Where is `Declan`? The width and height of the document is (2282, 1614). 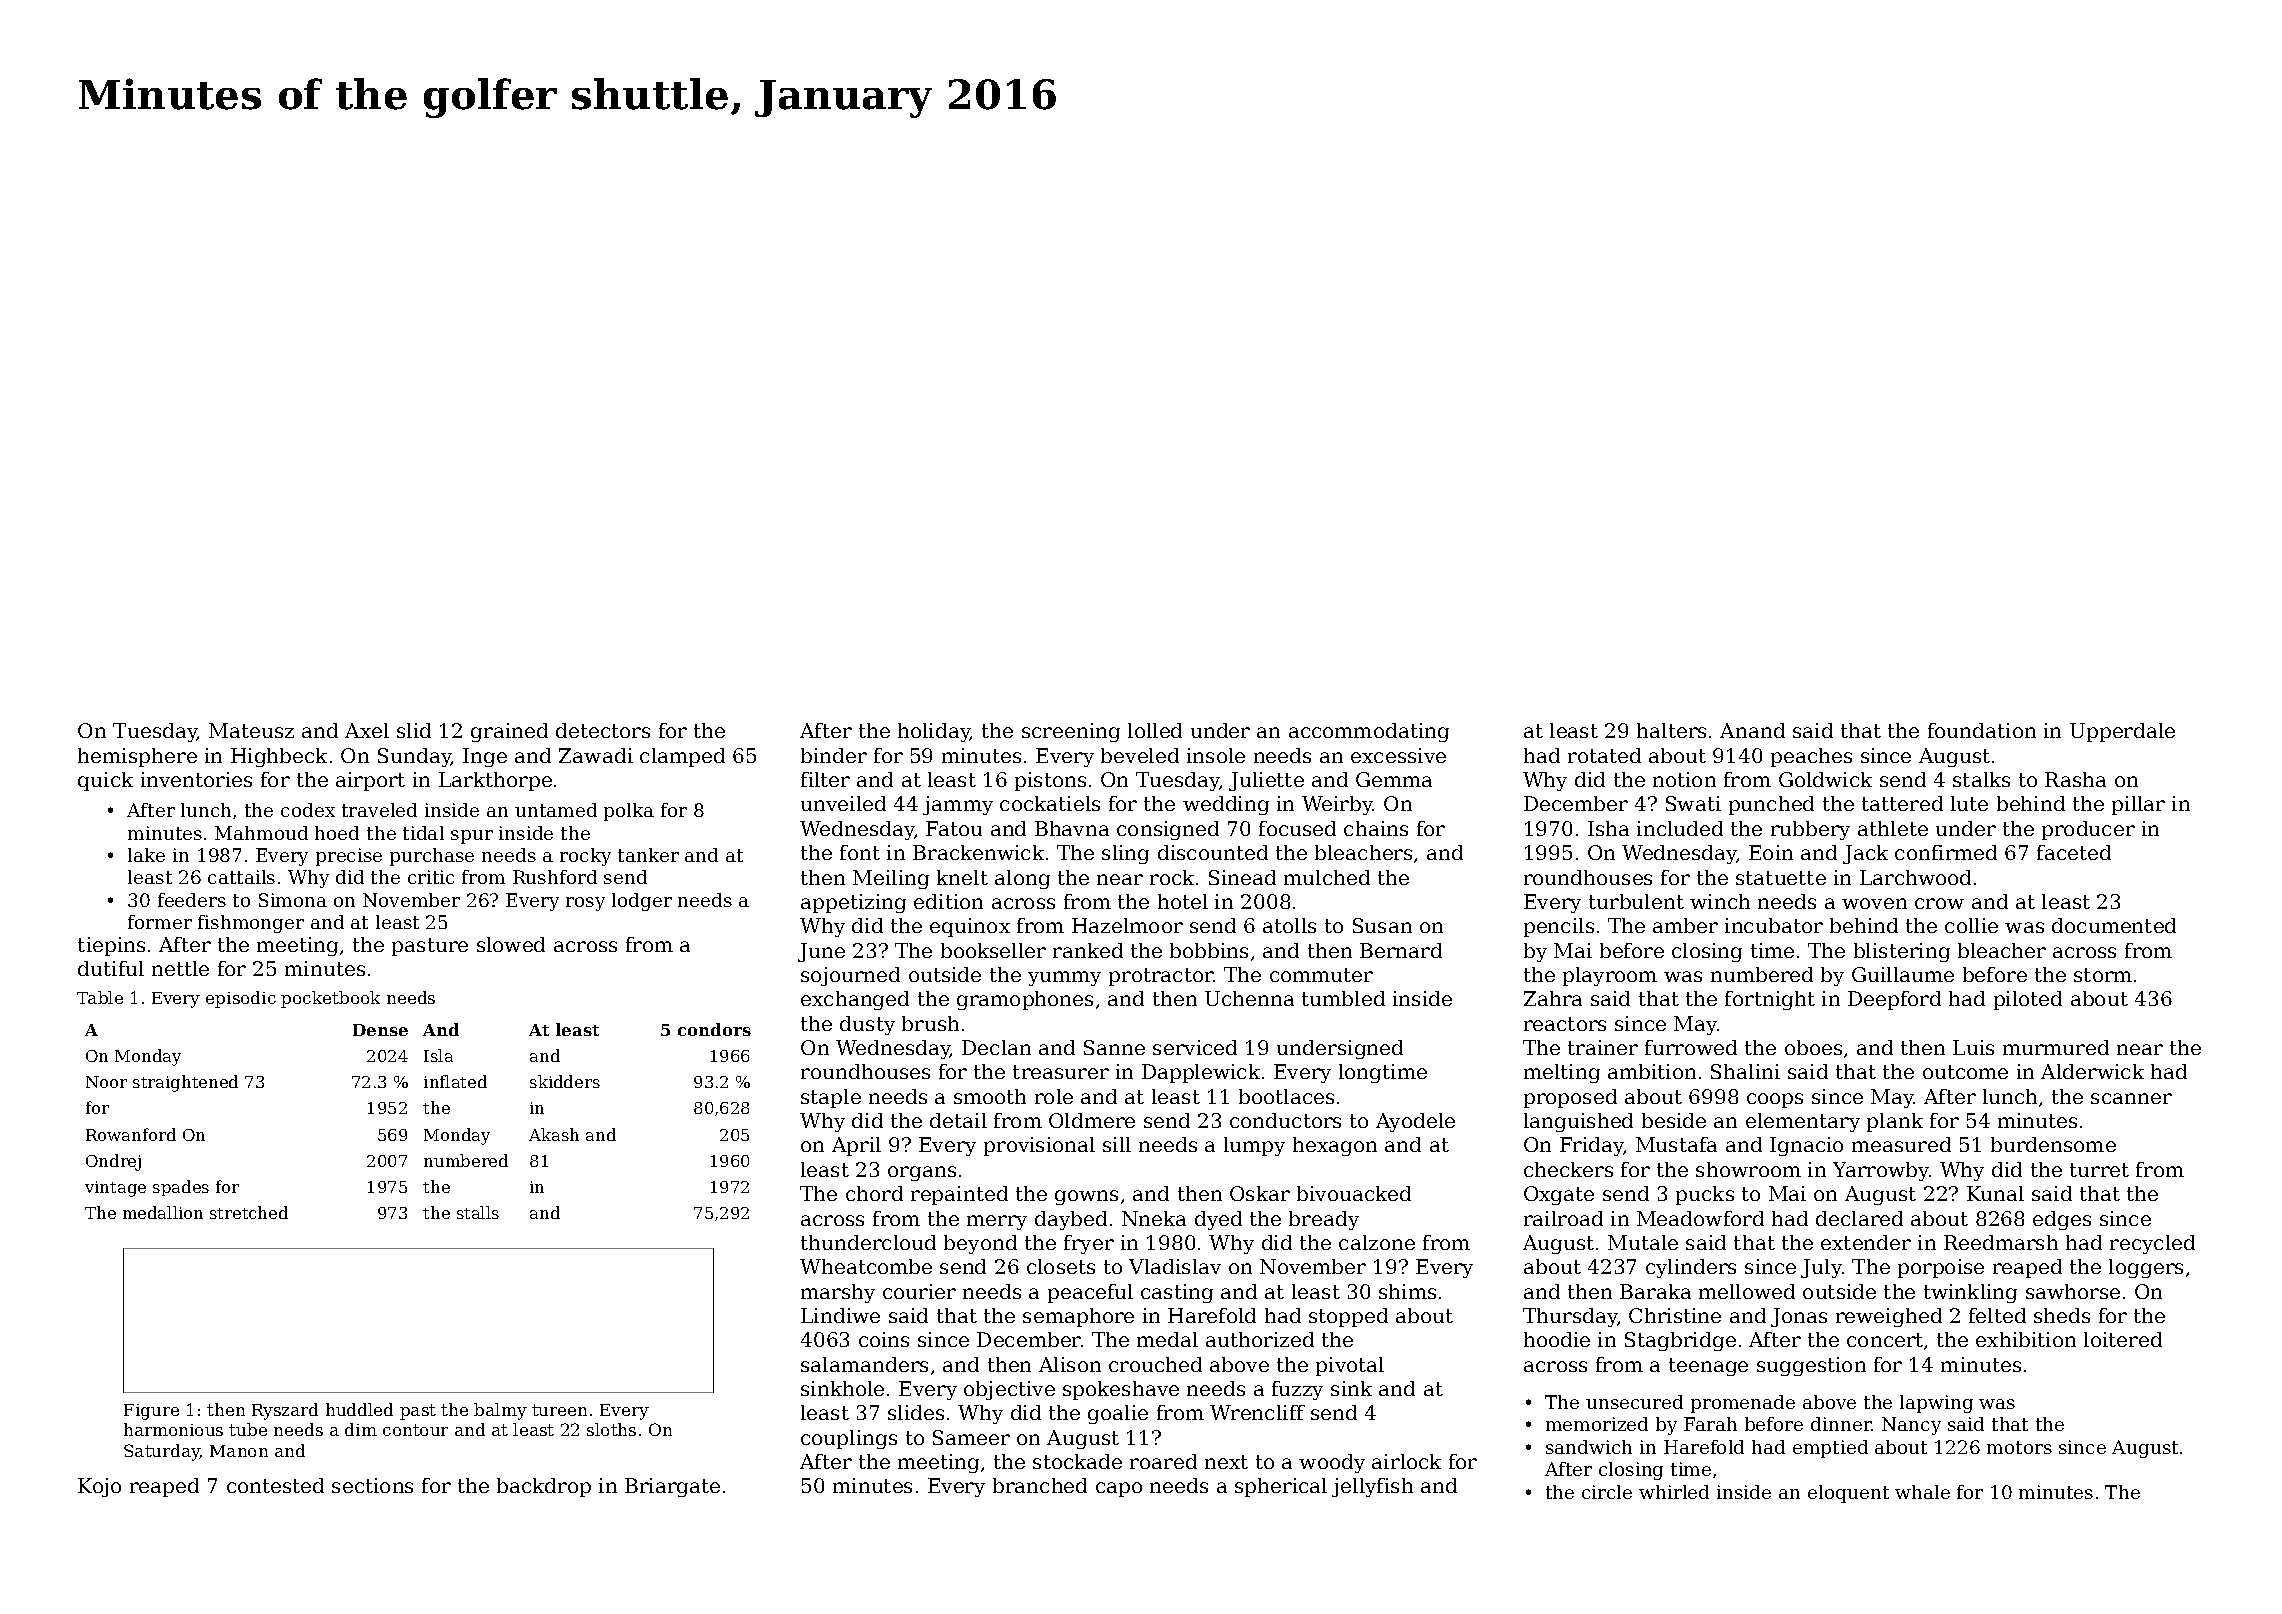
Declan is located at coordinates (996, 1047).
